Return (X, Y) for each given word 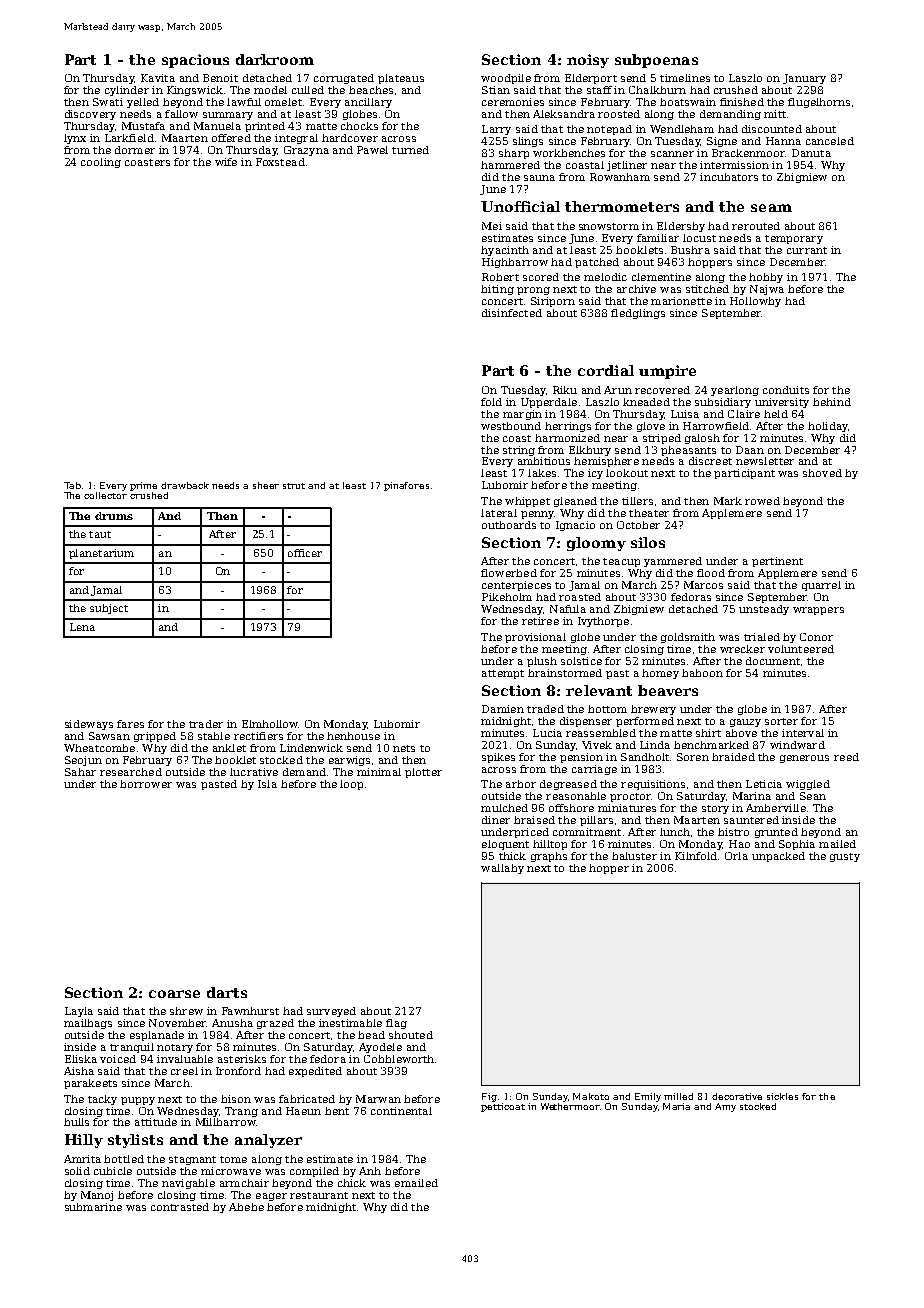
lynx (75, 139)
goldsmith (688, 638)
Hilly (84, 1141)
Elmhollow (270, 724)
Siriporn (553, 302)
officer (305, 553)
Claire (744, 414)
